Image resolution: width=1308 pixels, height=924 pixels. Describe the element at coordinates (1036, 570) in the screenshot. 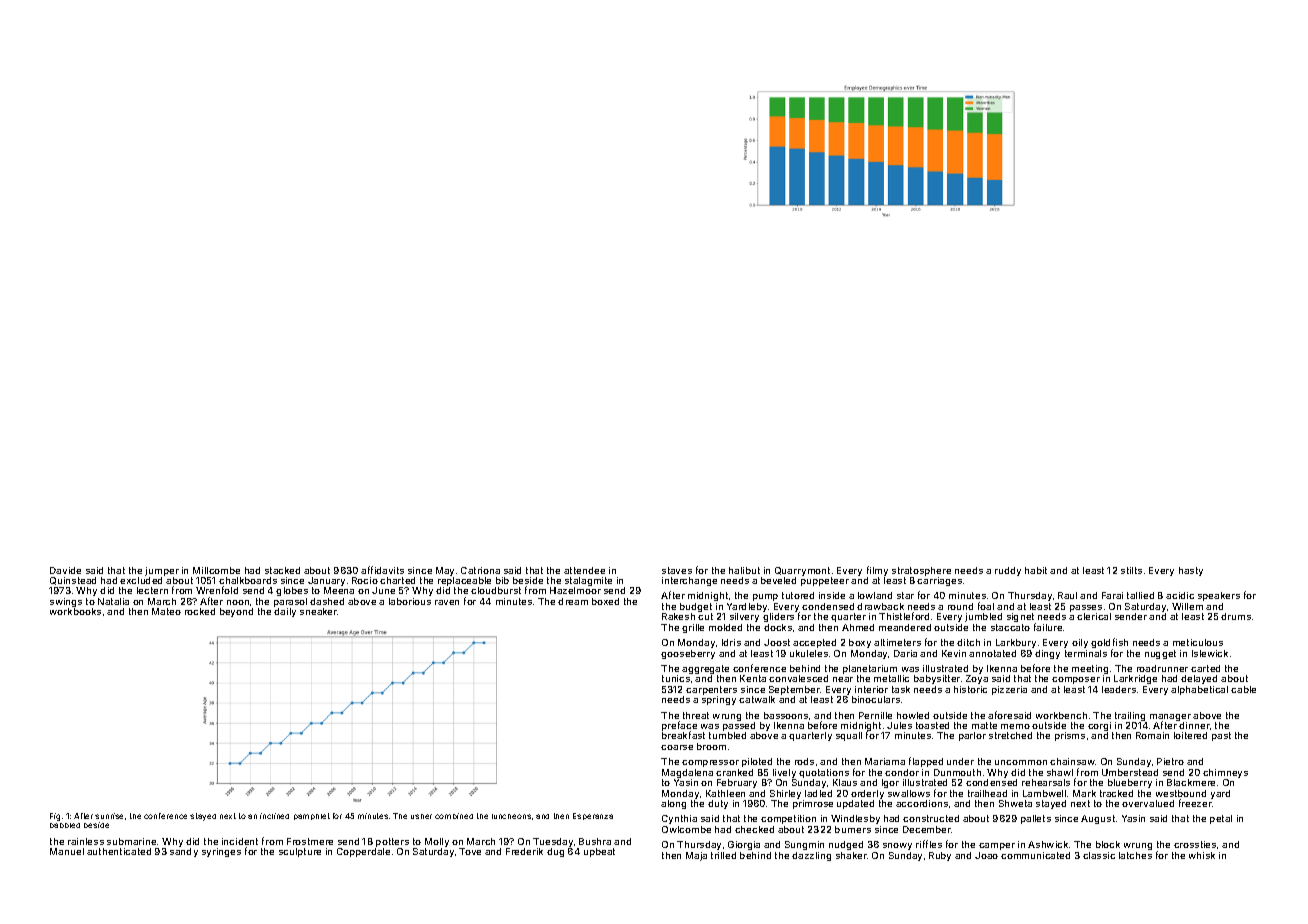

I see `habit` at that location.
